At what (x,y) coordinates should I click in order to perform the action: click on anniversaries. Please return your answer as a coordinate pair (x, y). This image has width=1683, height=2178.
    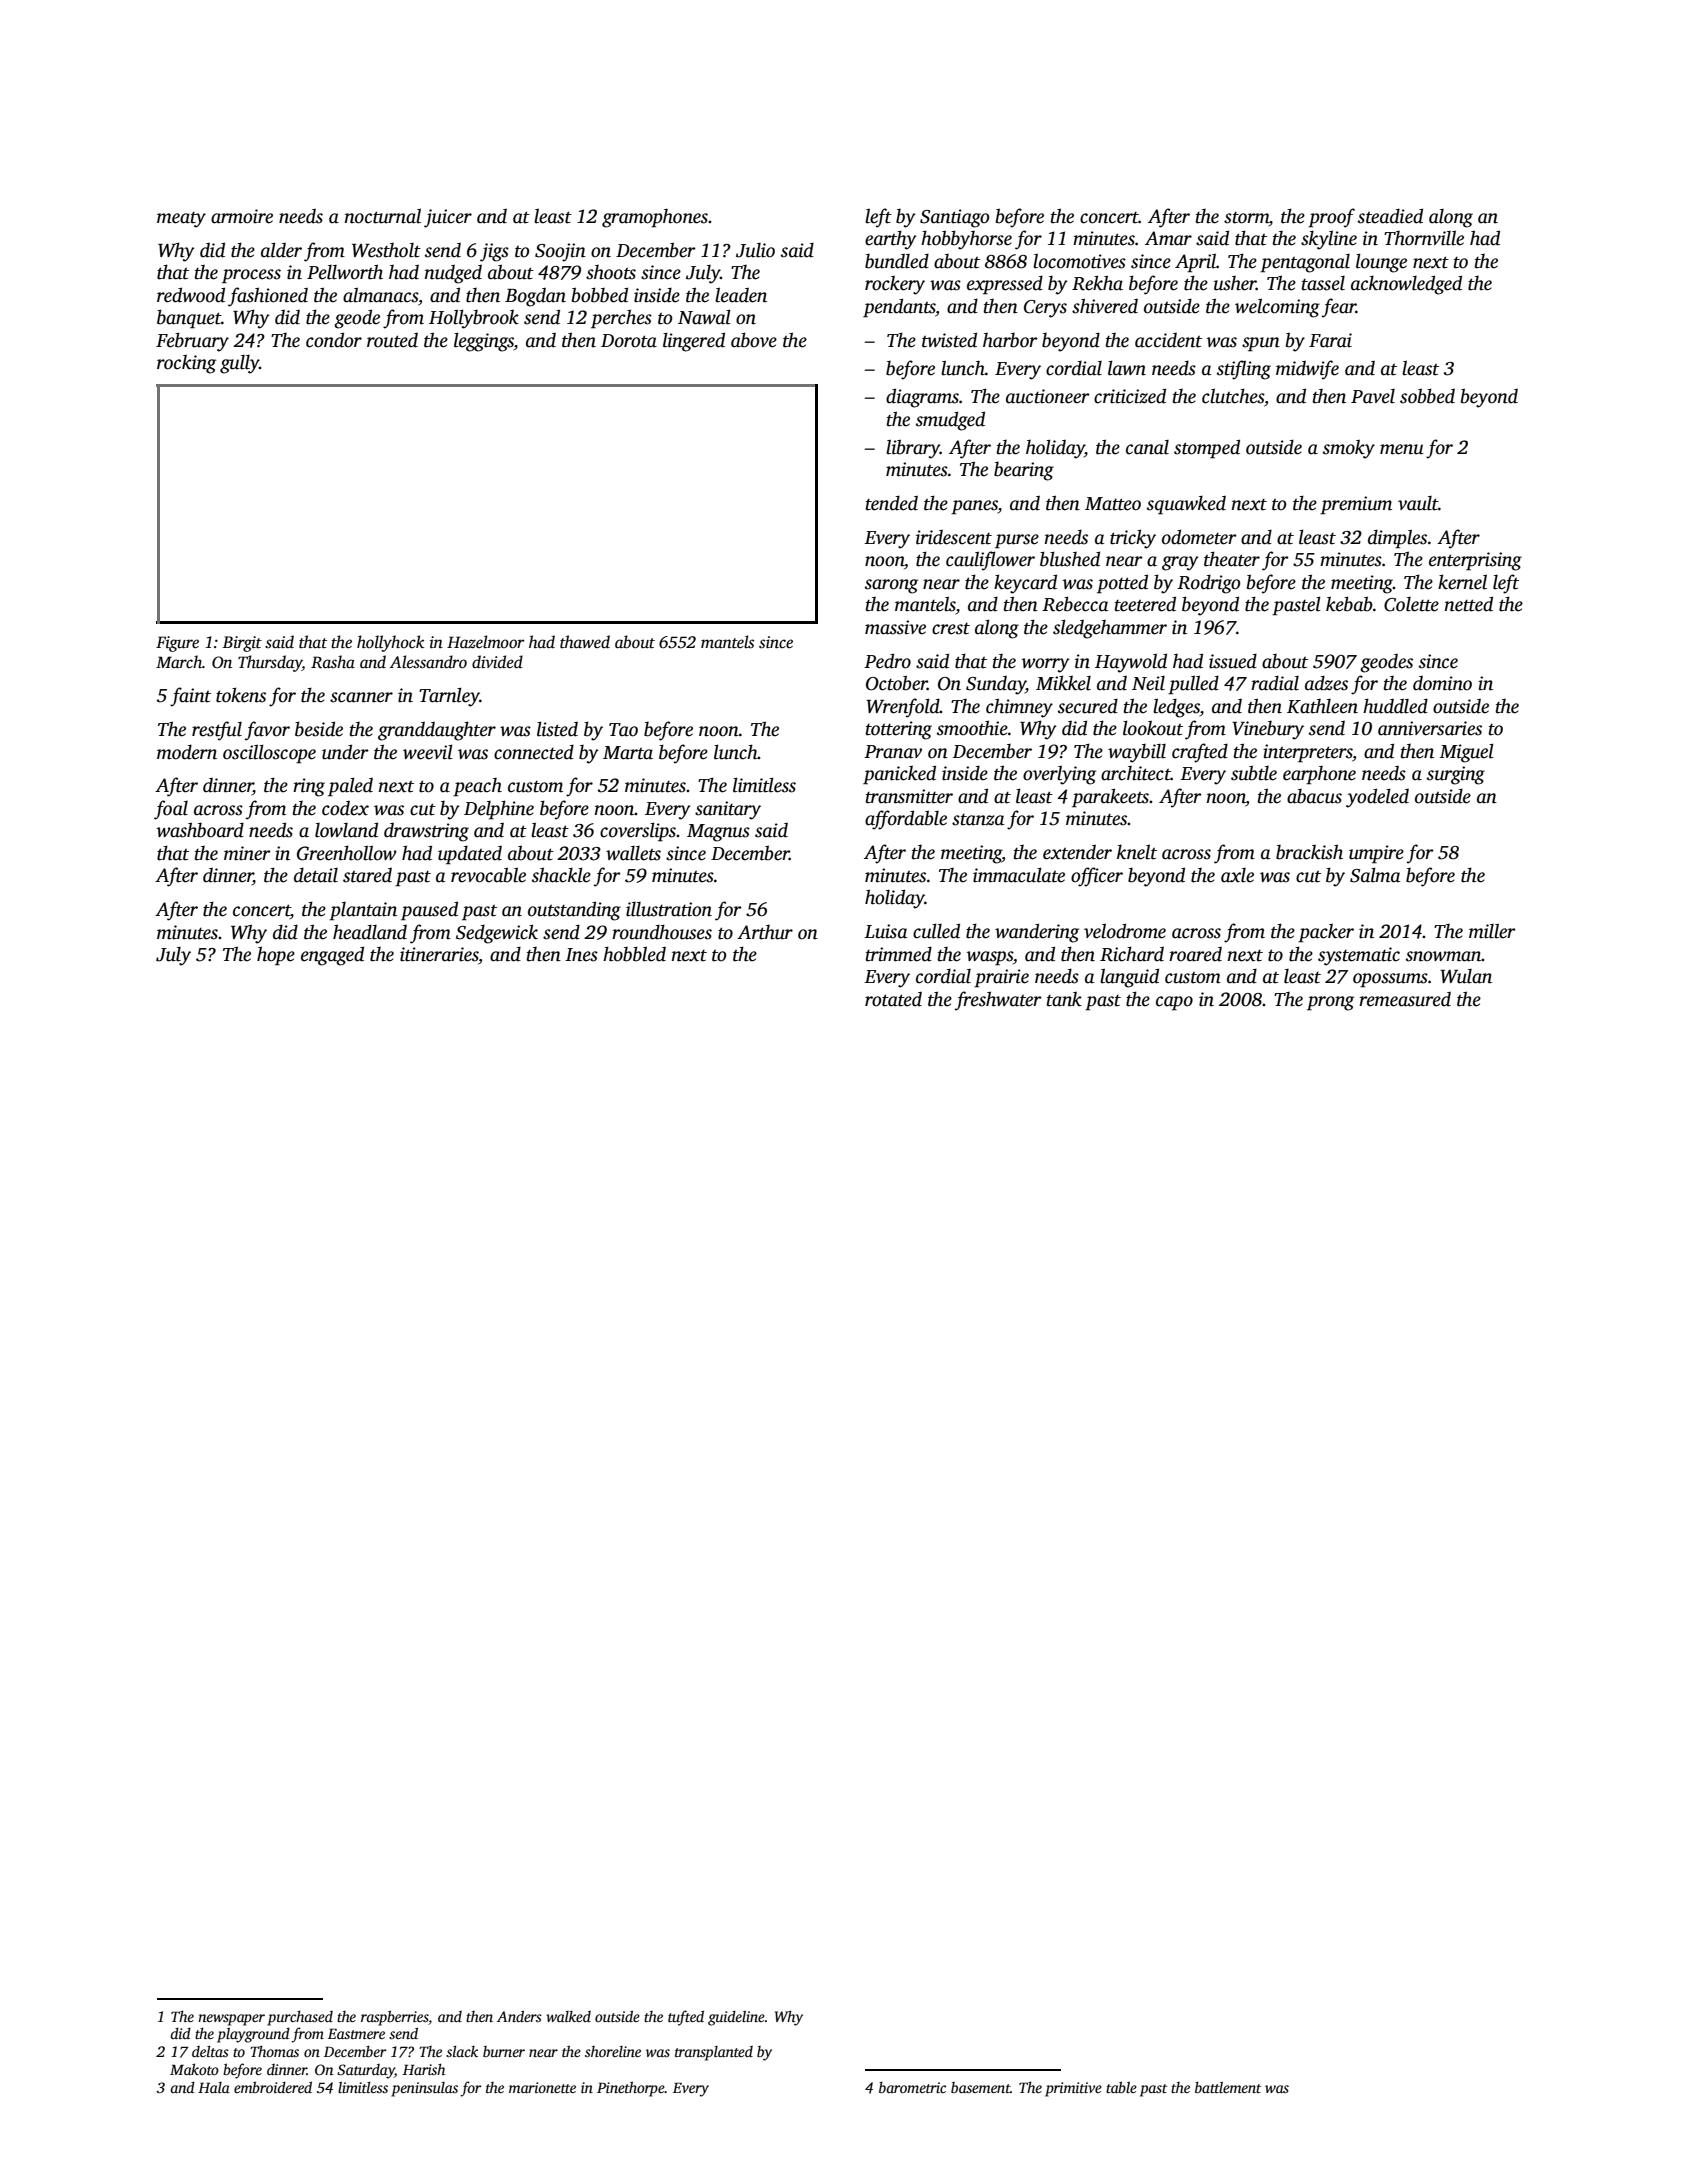
    Looking at the image, I should click on (1430, 728).
